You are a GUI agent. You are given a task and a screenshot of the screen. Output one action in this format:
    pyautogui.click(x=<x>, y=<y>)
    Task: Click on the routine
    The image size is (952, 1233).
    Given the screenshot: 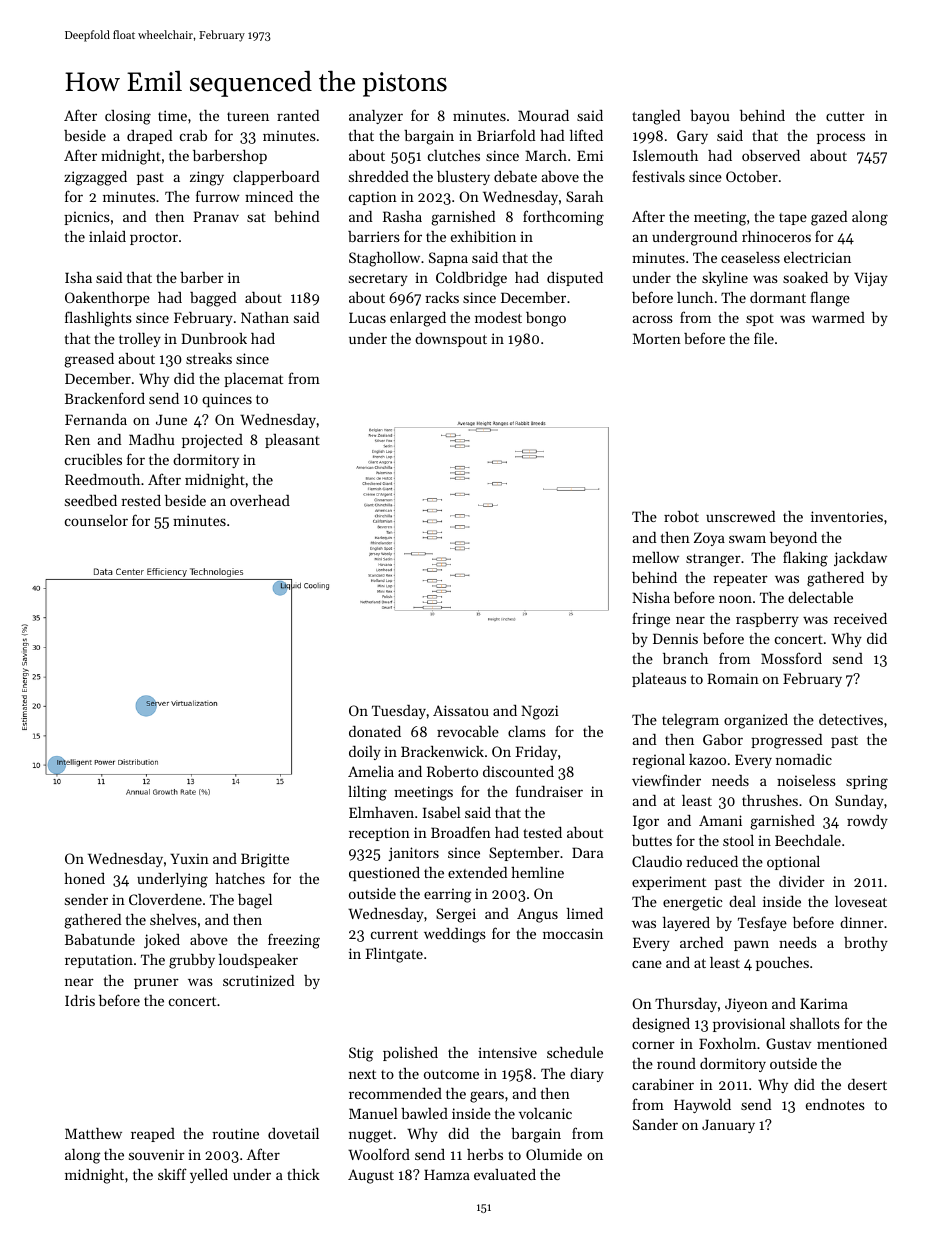 What is the action you would take?
    pyautogui.click(x=235, y=1133)
